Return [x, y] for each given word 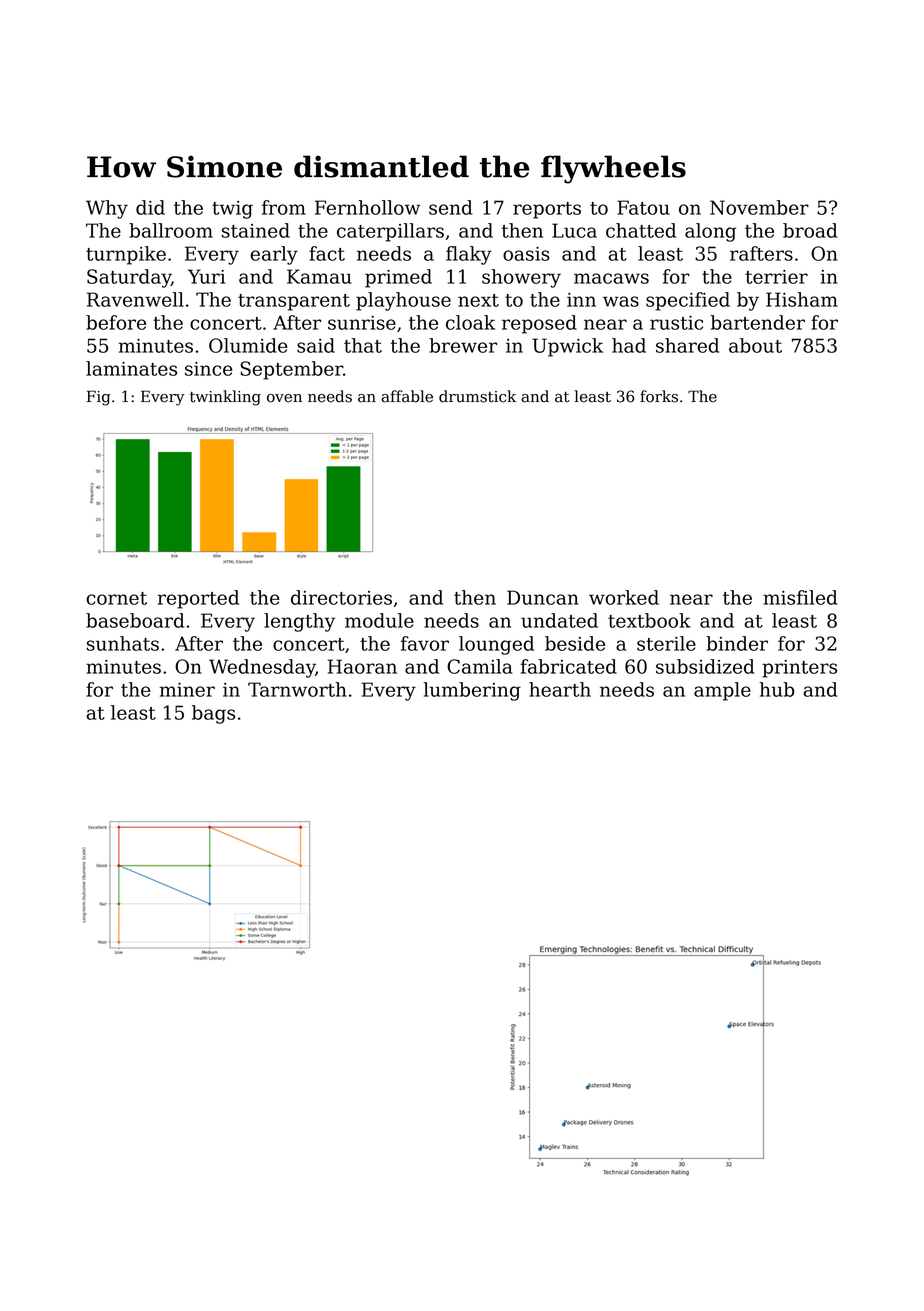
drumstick [477, 396]
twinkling [225, 398]
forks [659, 396]
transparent [294, 302]
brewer [463, 345]
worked [624, 597]
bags [213, 714]
